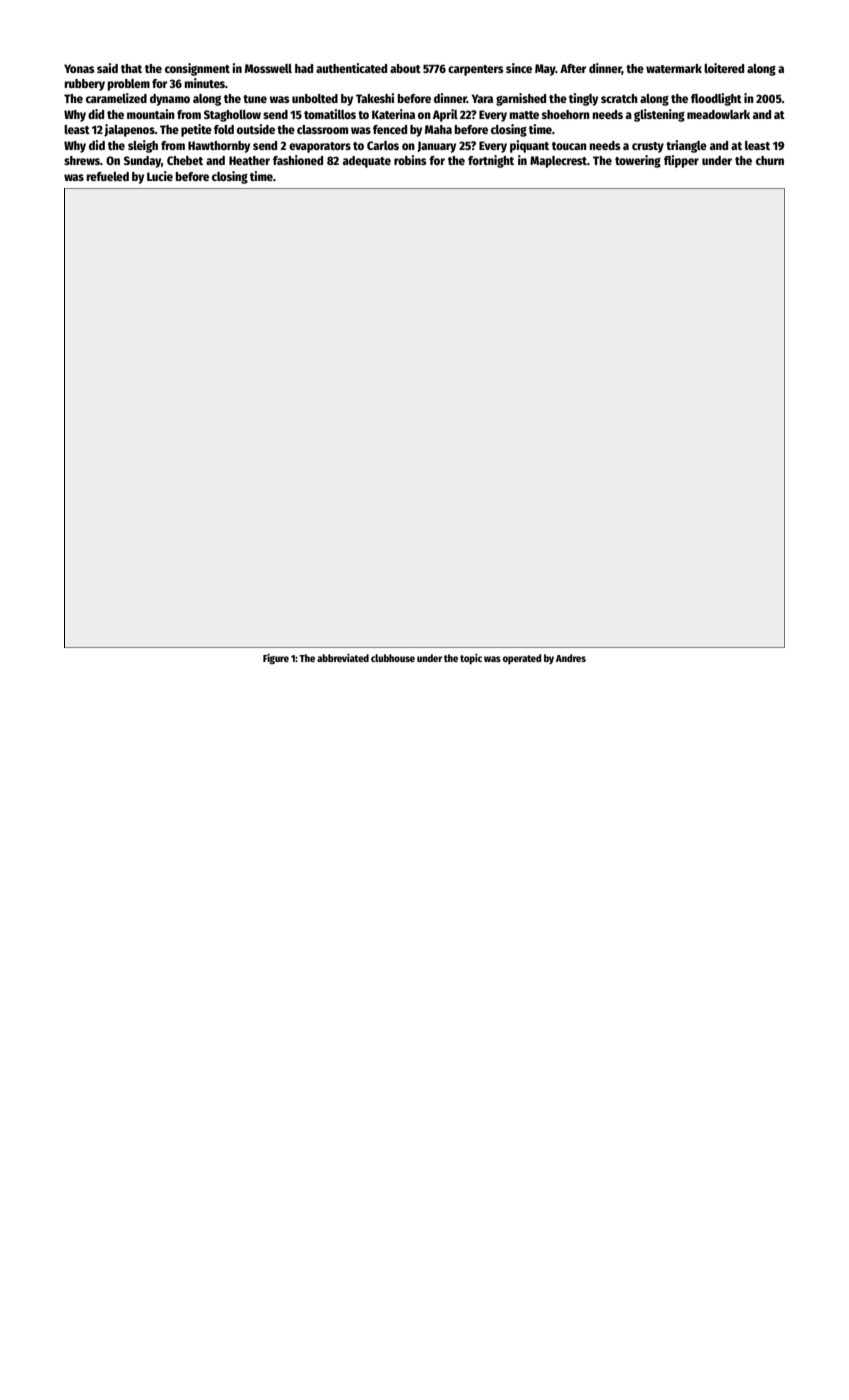  I want to click on Andres, so click(571, 658).
